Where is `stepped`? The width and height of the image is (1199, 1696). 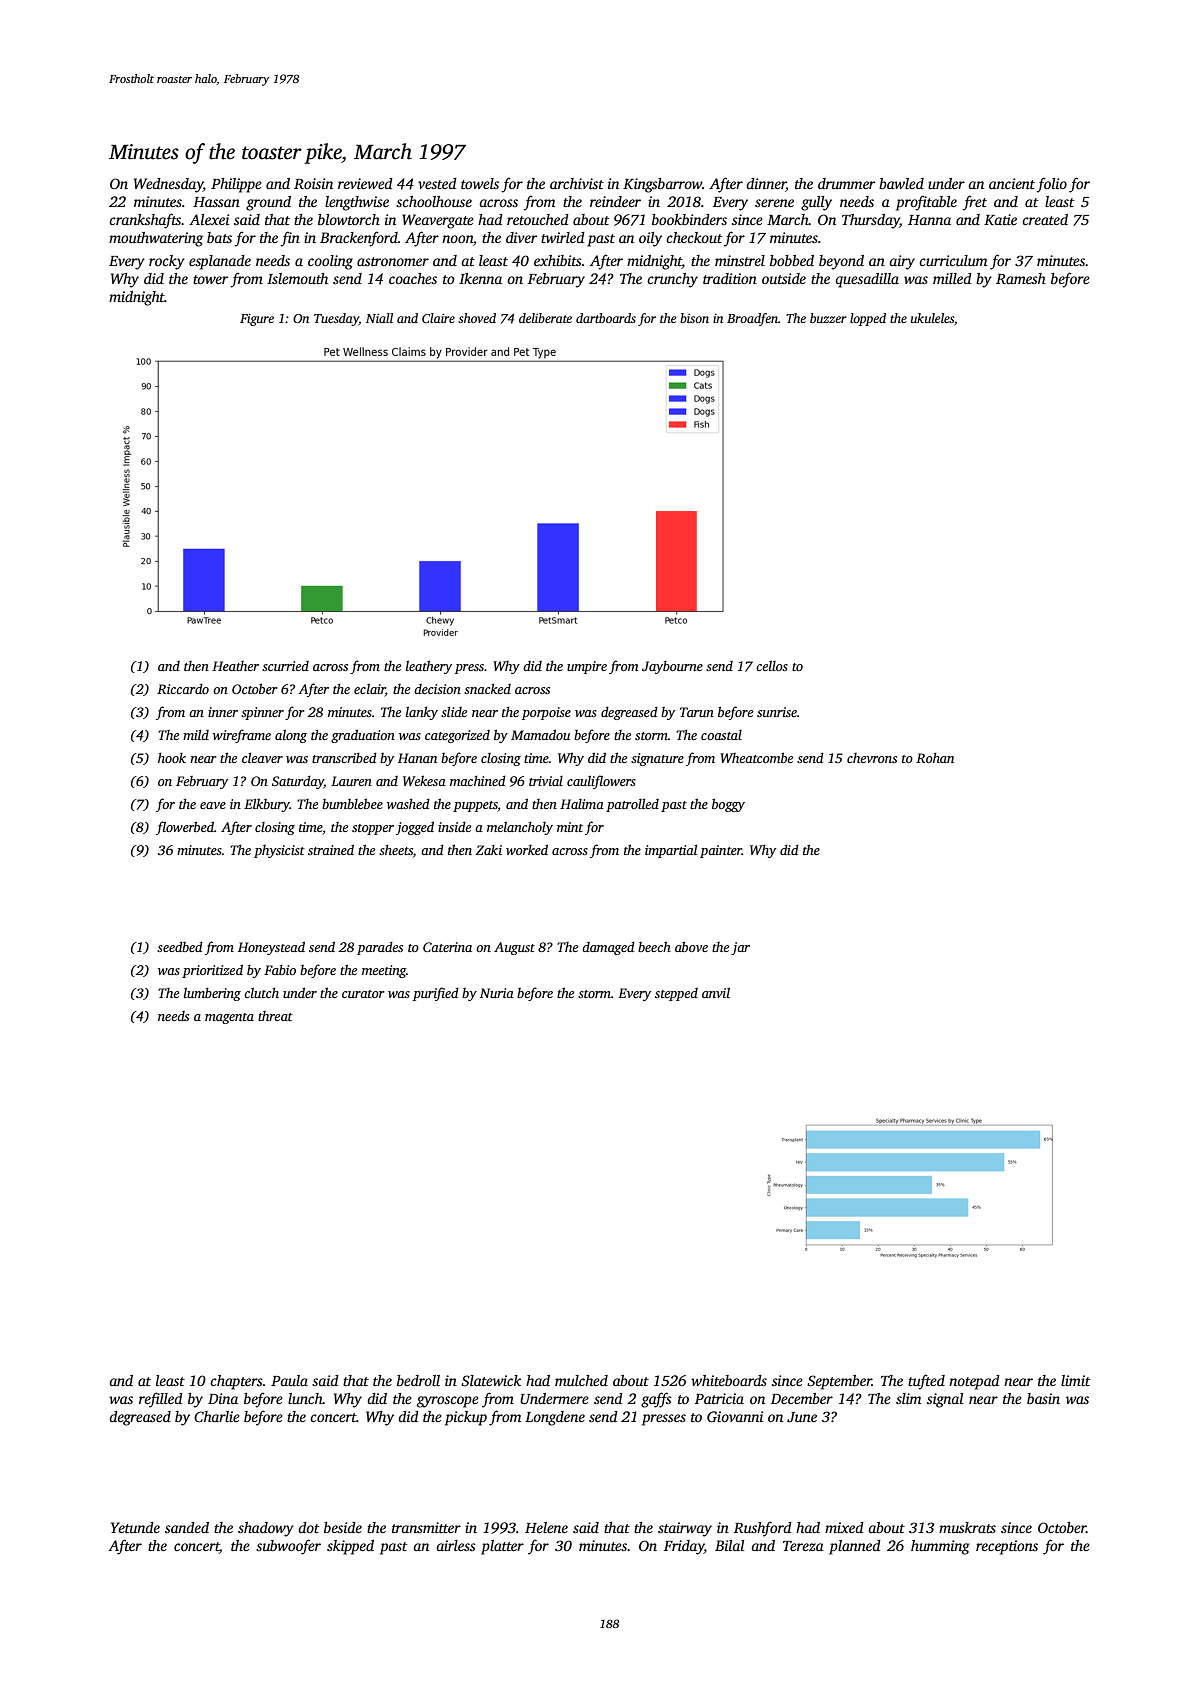 stepped is located at coordinates (676, 994).
